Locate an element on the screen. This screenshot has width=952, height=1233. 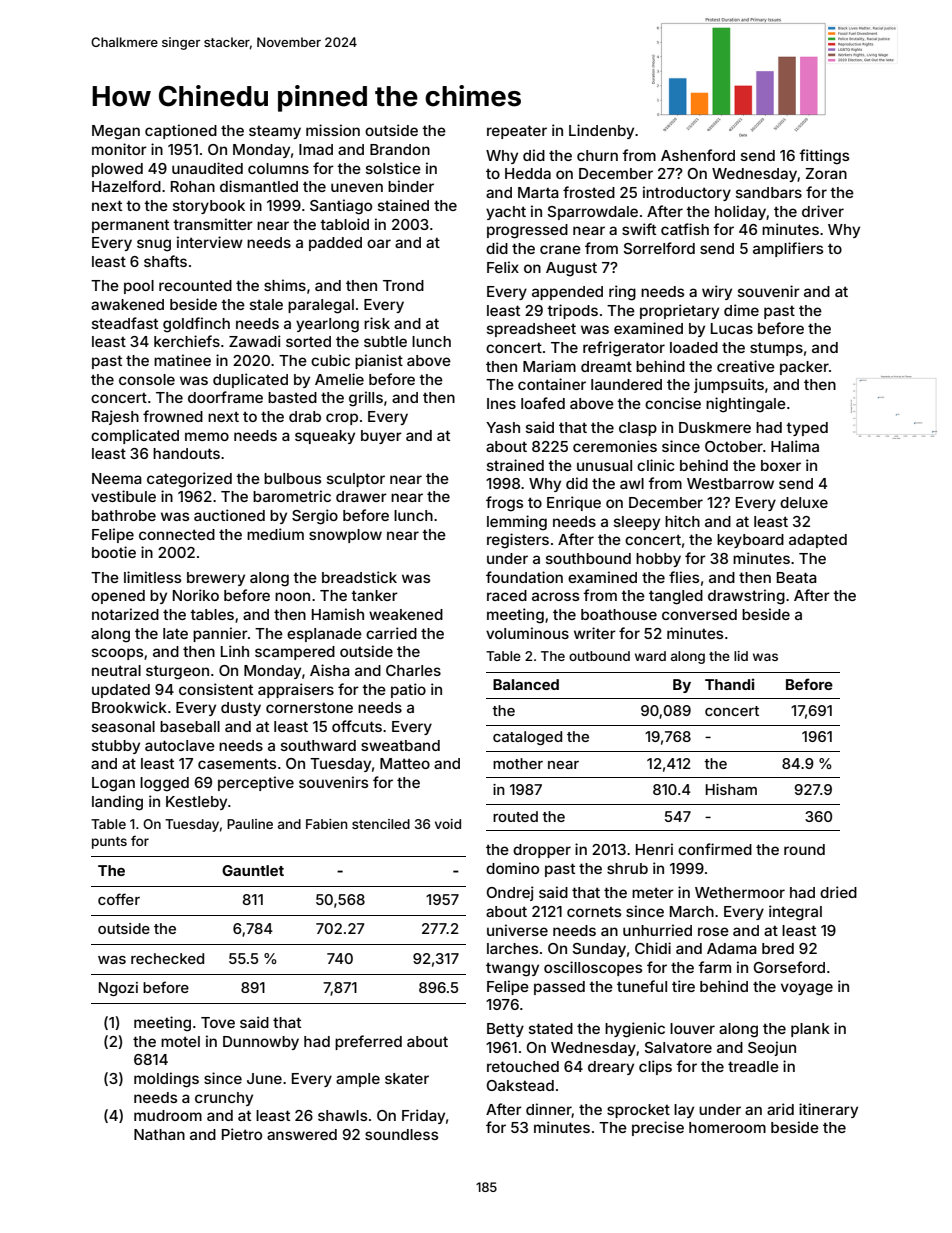
Ashenford is located at coordinates (698, 155).
